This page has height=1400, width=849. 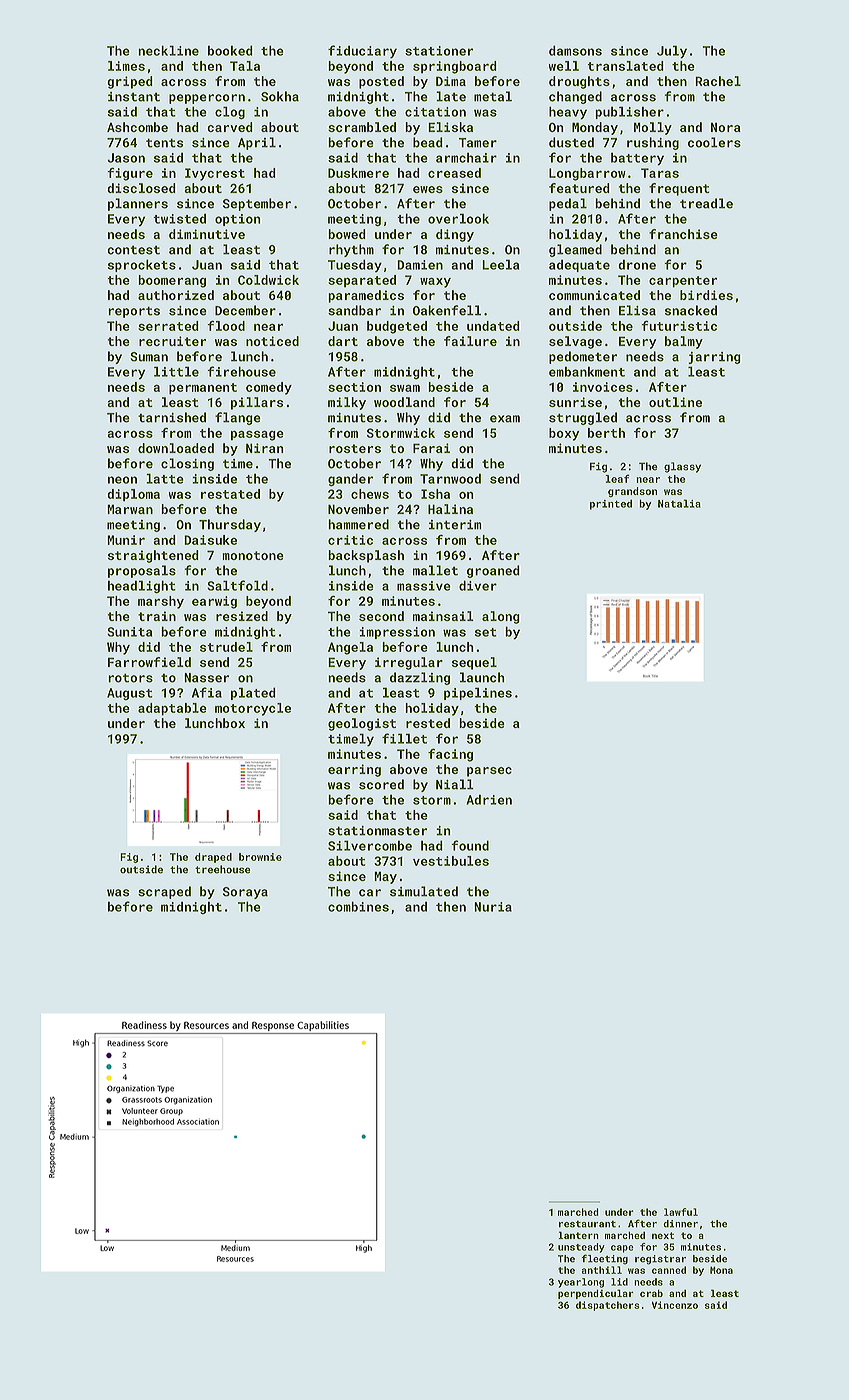 I want to click on monotone, so click(x=253, y=555).
